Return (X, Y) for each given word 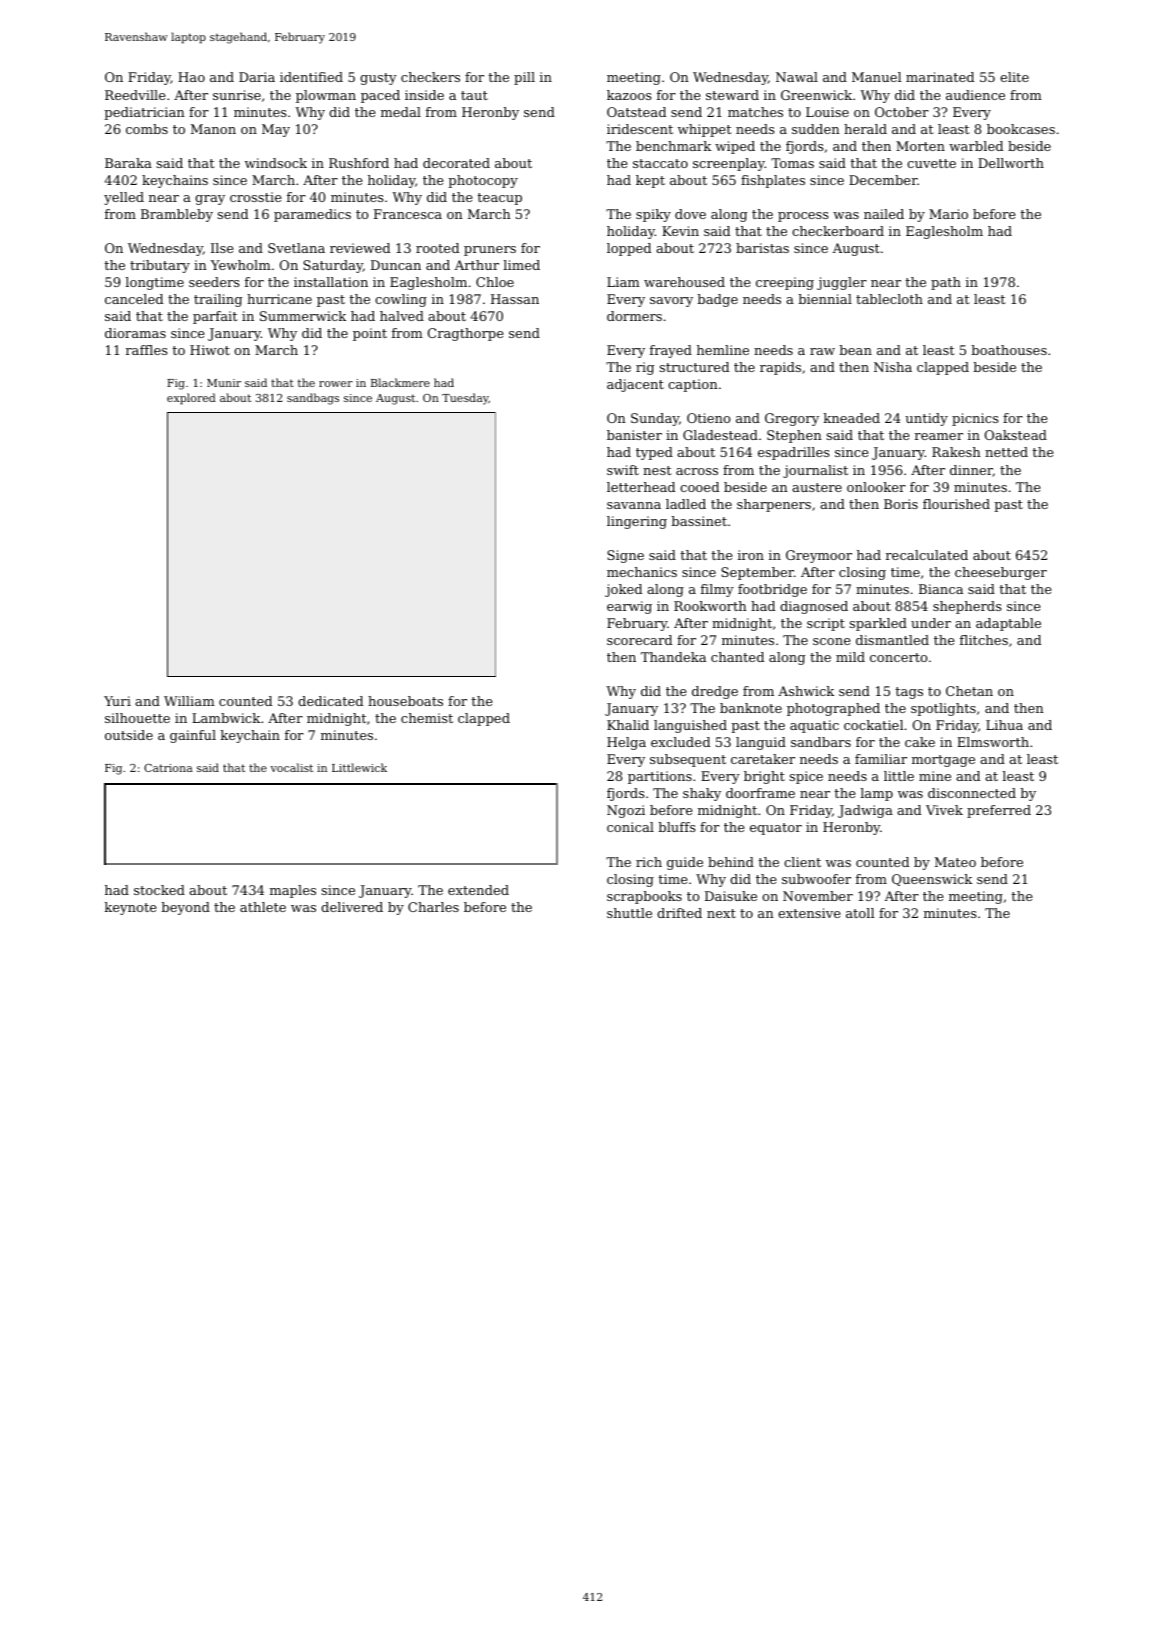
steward (732, 95)
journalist (815, 471)
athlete (263, 907)
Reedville (135, 95)
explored (191, 399)
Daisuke (731, 896)
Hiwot (210, 350)
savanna (634, 505)
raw (822, 351)
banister (634, 435)
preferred (999, 811)
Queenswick (932, 880)
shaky (702, 794)
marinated (940, 77)
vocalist (291, 767)
